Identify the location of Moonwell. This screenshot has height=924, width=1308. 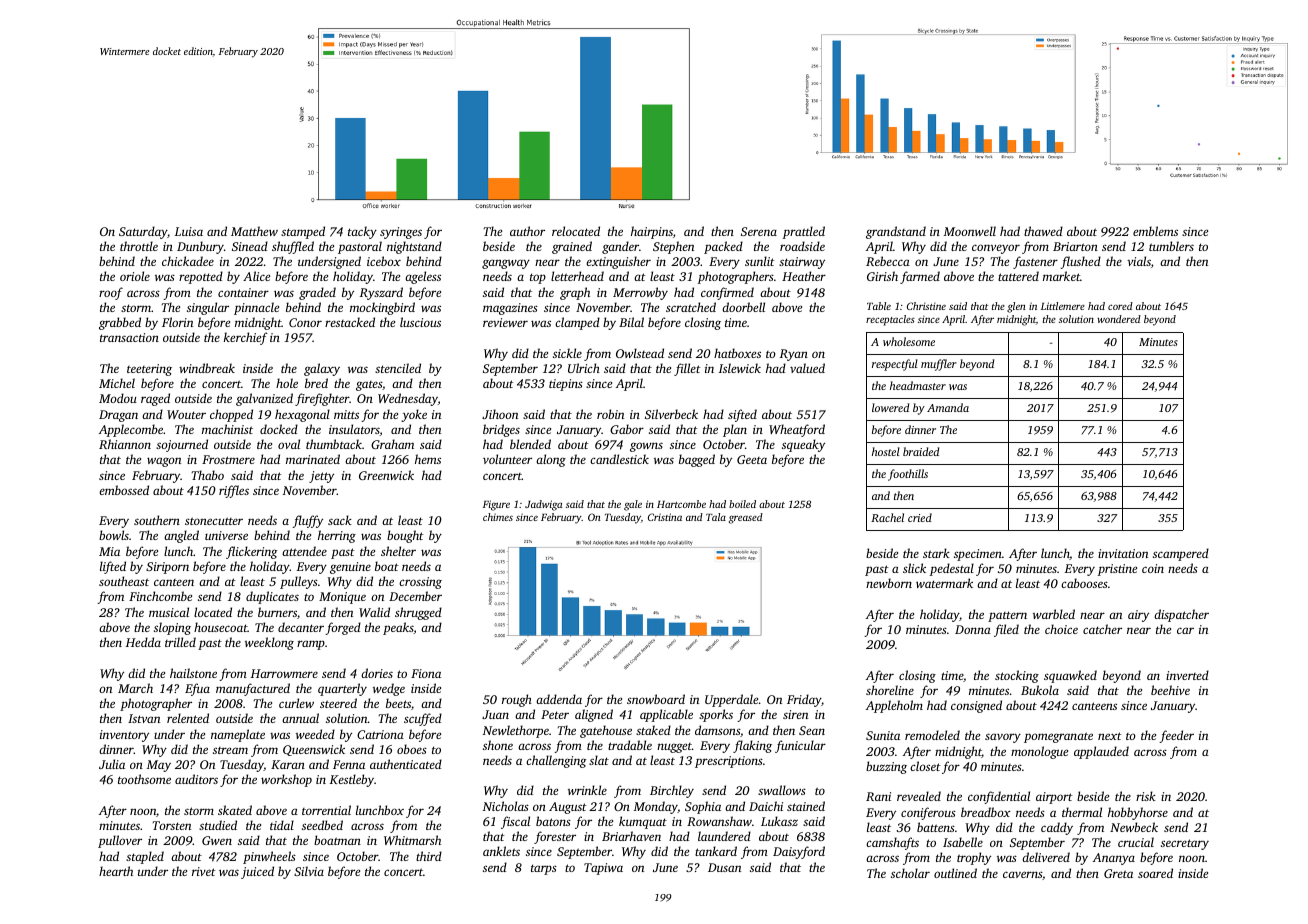
(970, 231).
